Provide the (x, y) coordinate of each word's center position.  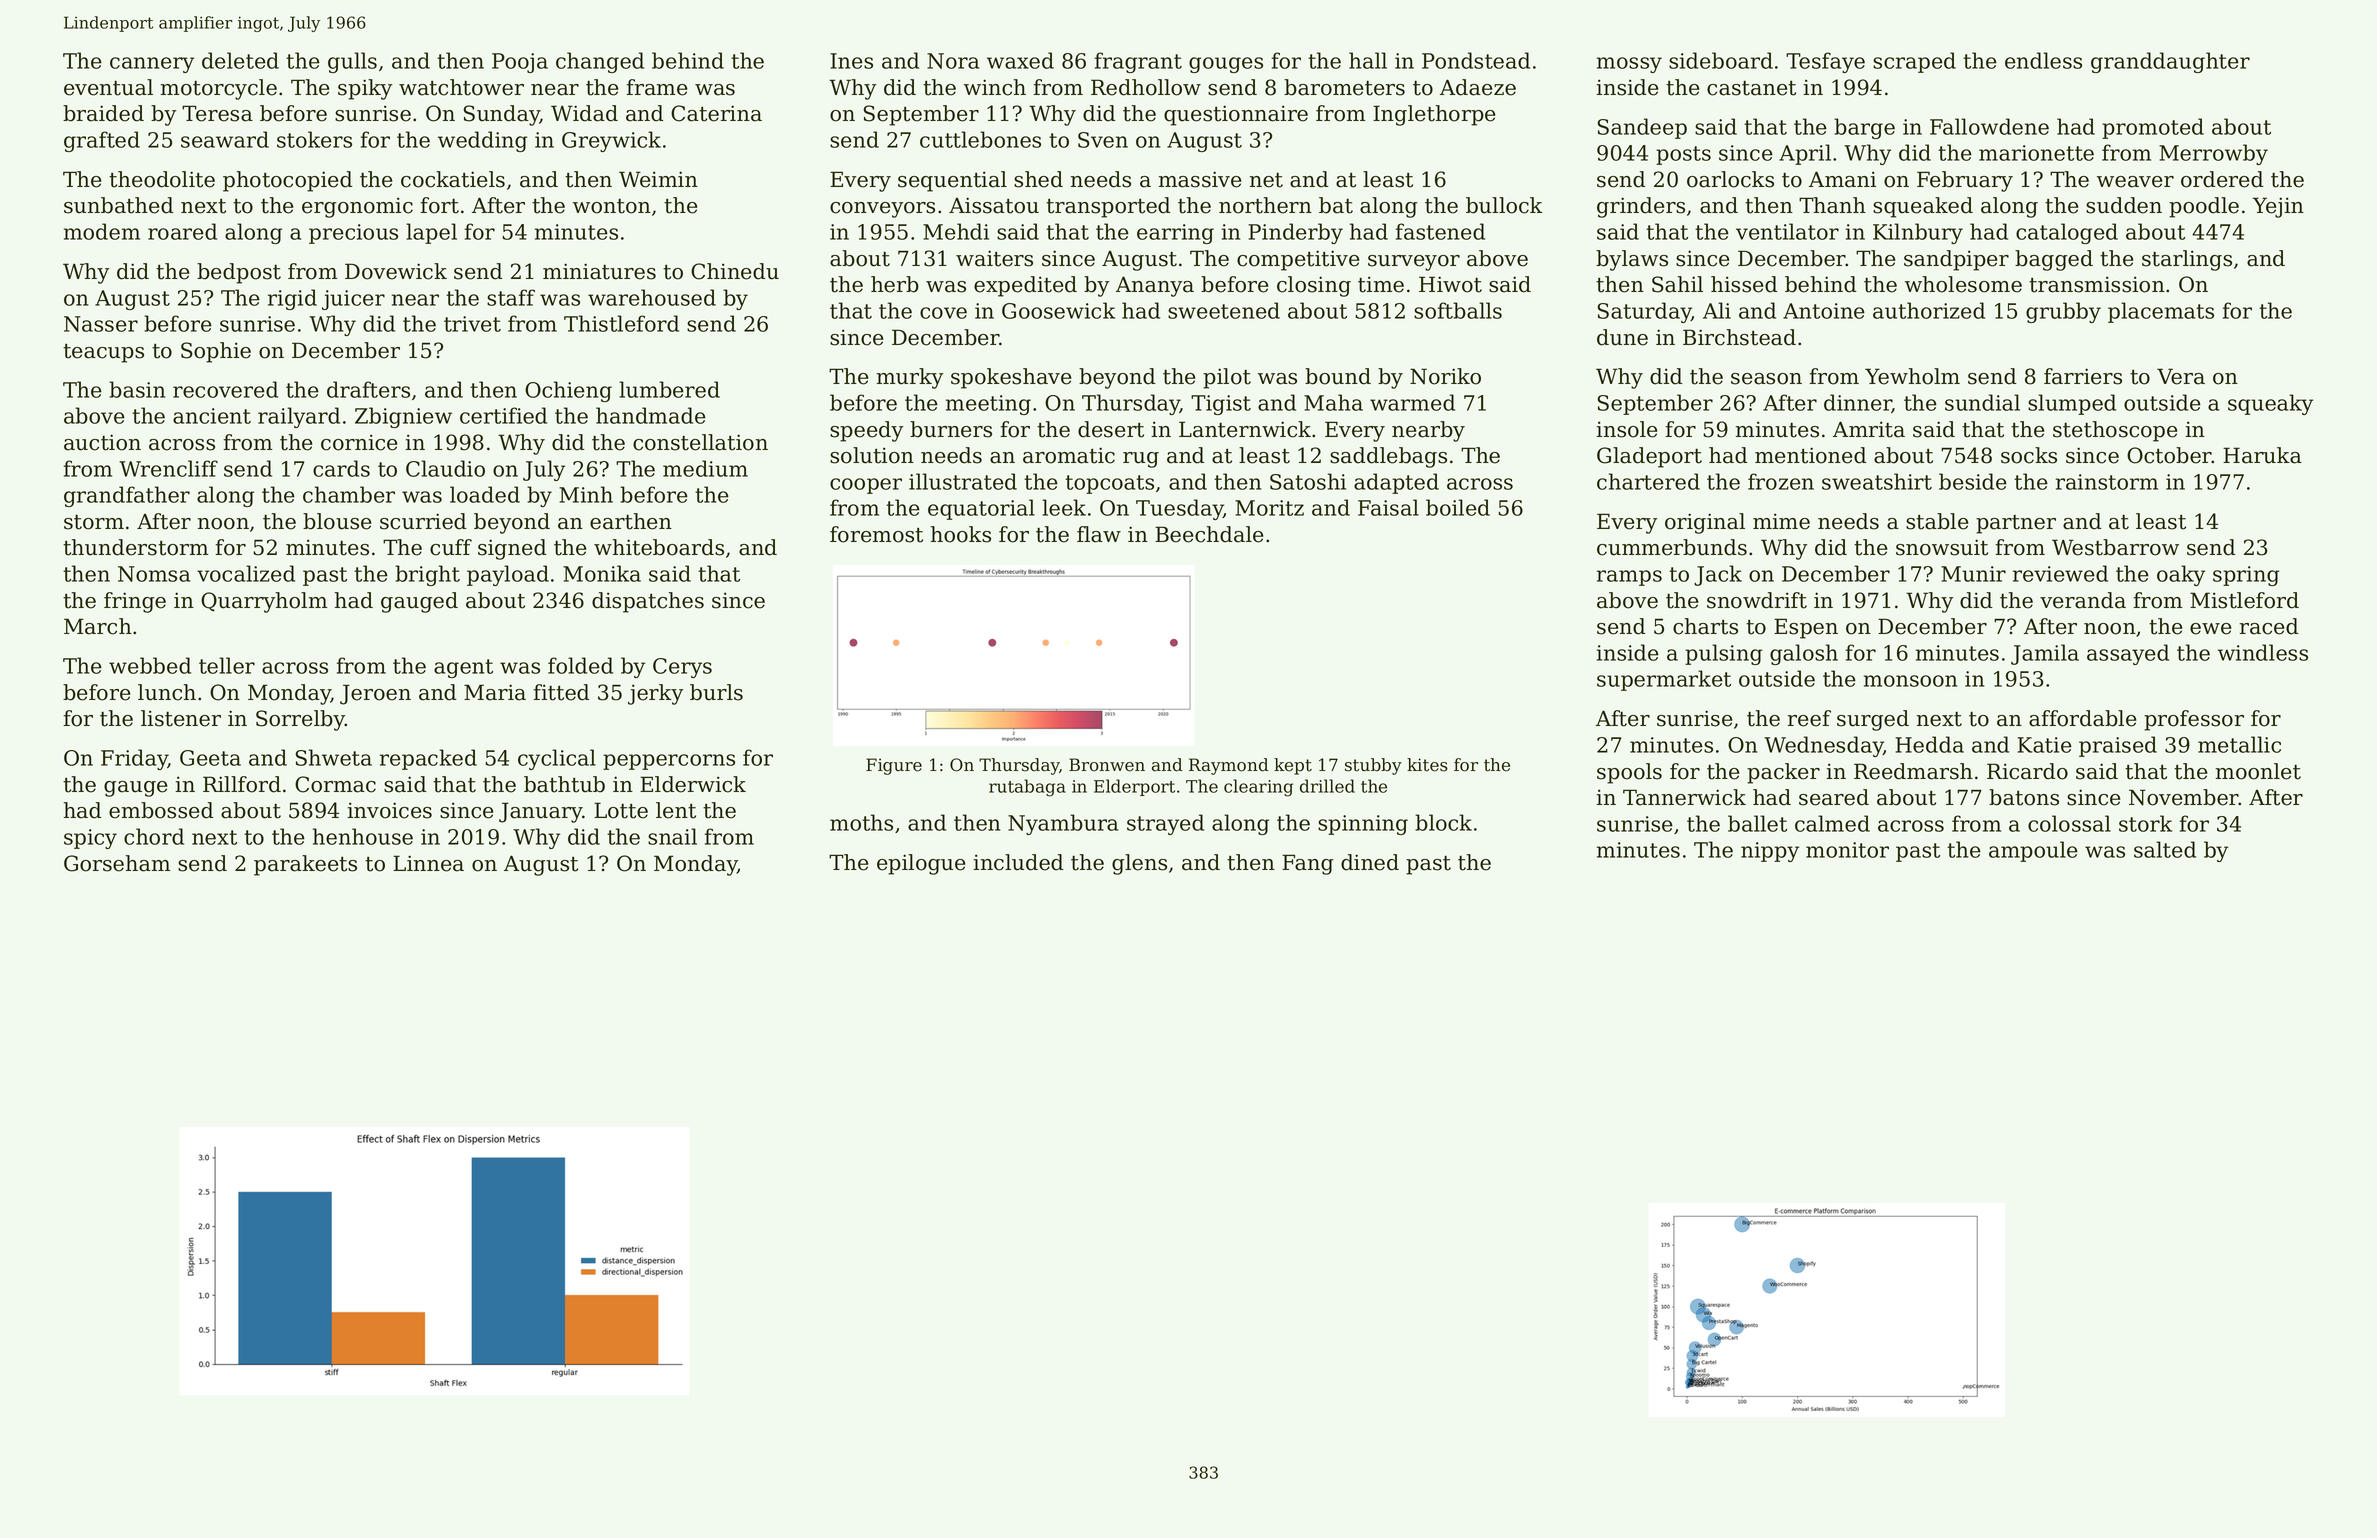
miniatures (599, 271)
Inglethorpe (1434, 115)
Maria (495, 692)
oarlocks (1730, 179)
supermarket (1664, 680)
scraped (1914, 62)
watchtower (461, 87)
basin (137, 389)
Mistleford (2244, 600)
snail (672, 836)
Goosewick (1058, 310)
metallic (2239, 744)
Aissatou (994, 205)
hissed (1744, 284)
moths (861, 822)
